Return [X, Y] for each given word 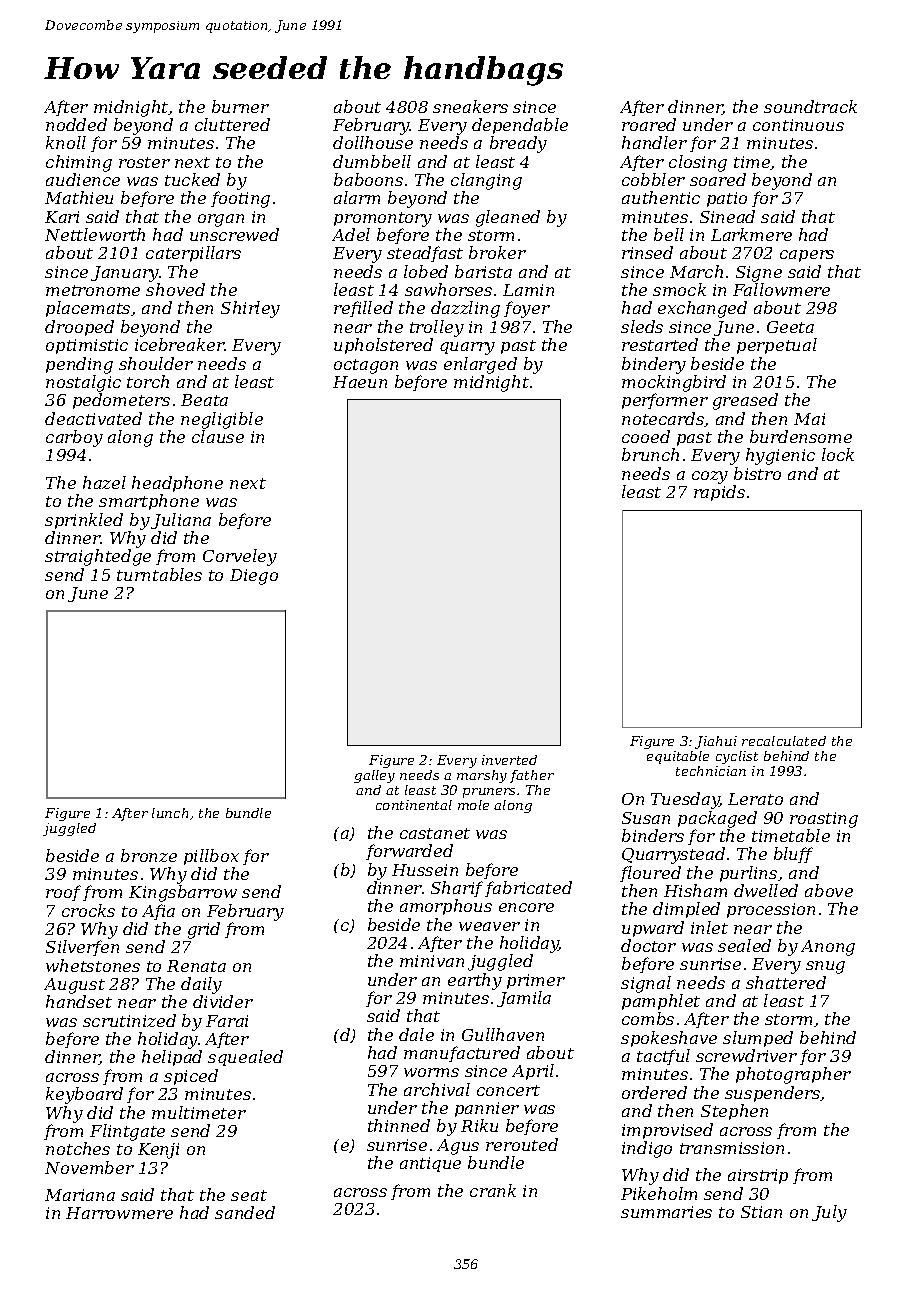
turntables [159, 574]
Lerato [755, 799]
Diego [254, 577]
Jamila [524, 999]
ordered [654, 1092]
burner [240, 106]
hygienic [780, 456]
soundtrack [810, 106]
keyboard [84, 1095]
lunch [170, 813]
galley [374, 776]
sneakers [470, 106]
